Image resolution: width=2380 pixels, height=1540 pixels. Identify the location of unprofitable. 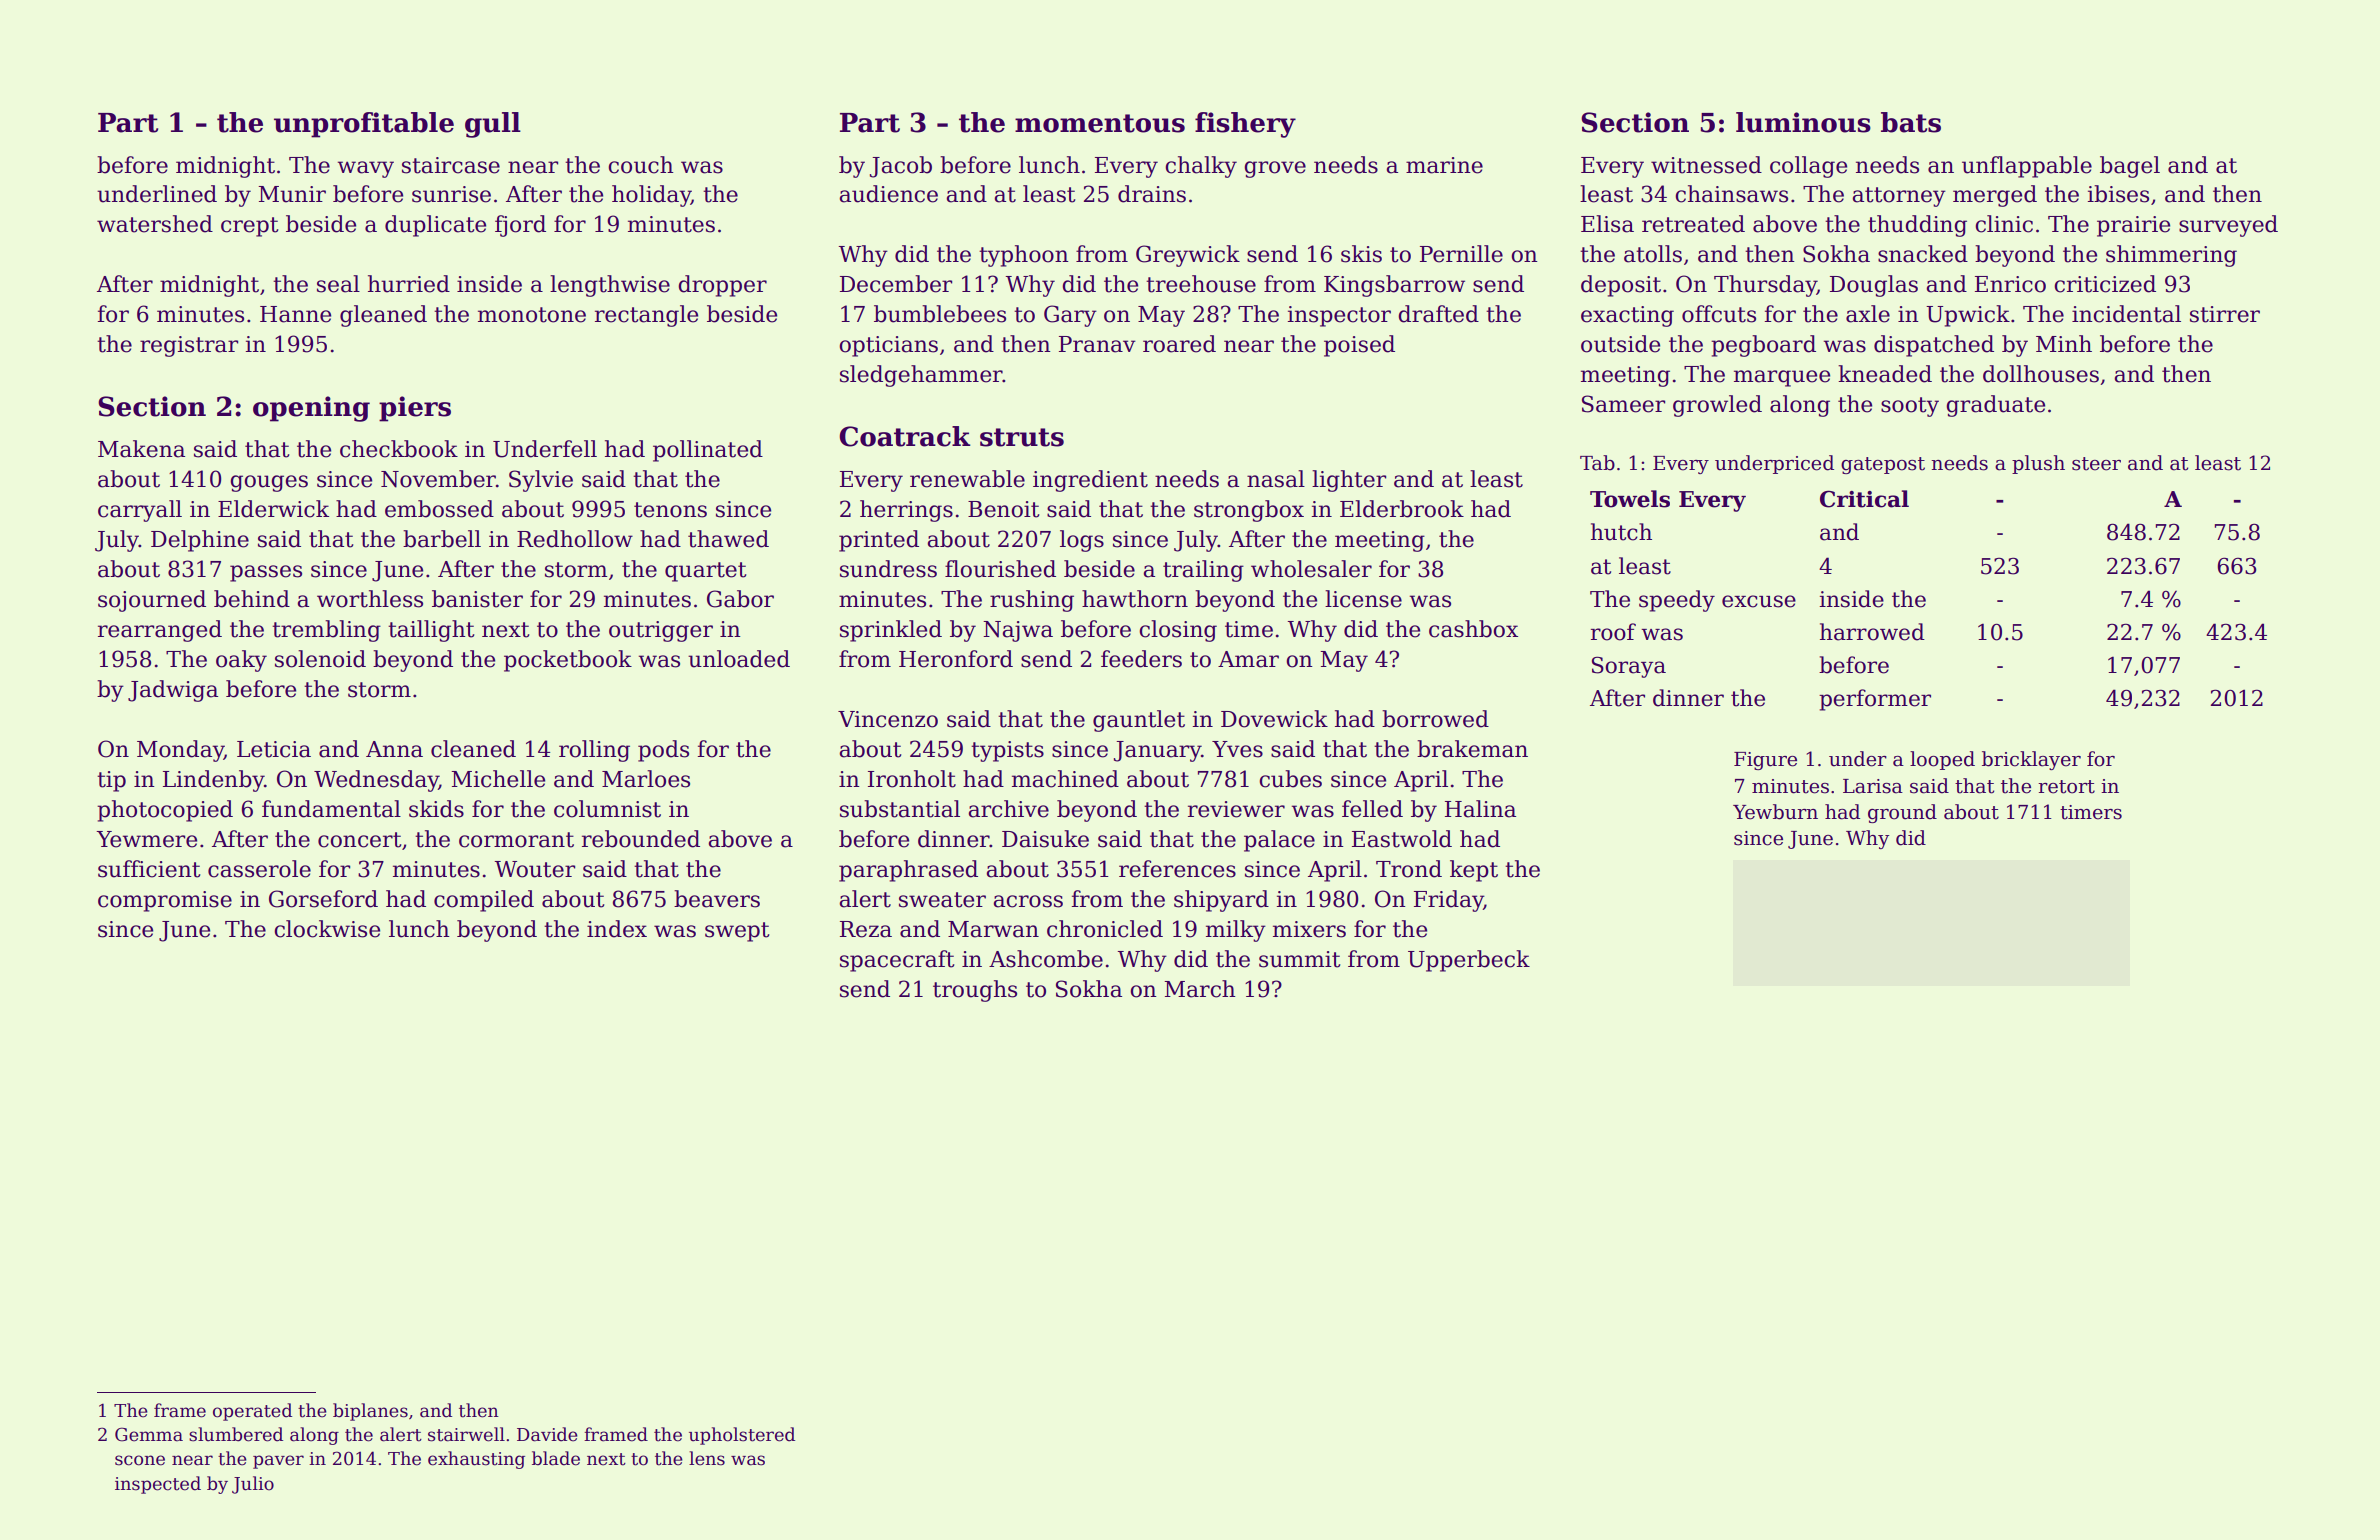
(364, 125).
